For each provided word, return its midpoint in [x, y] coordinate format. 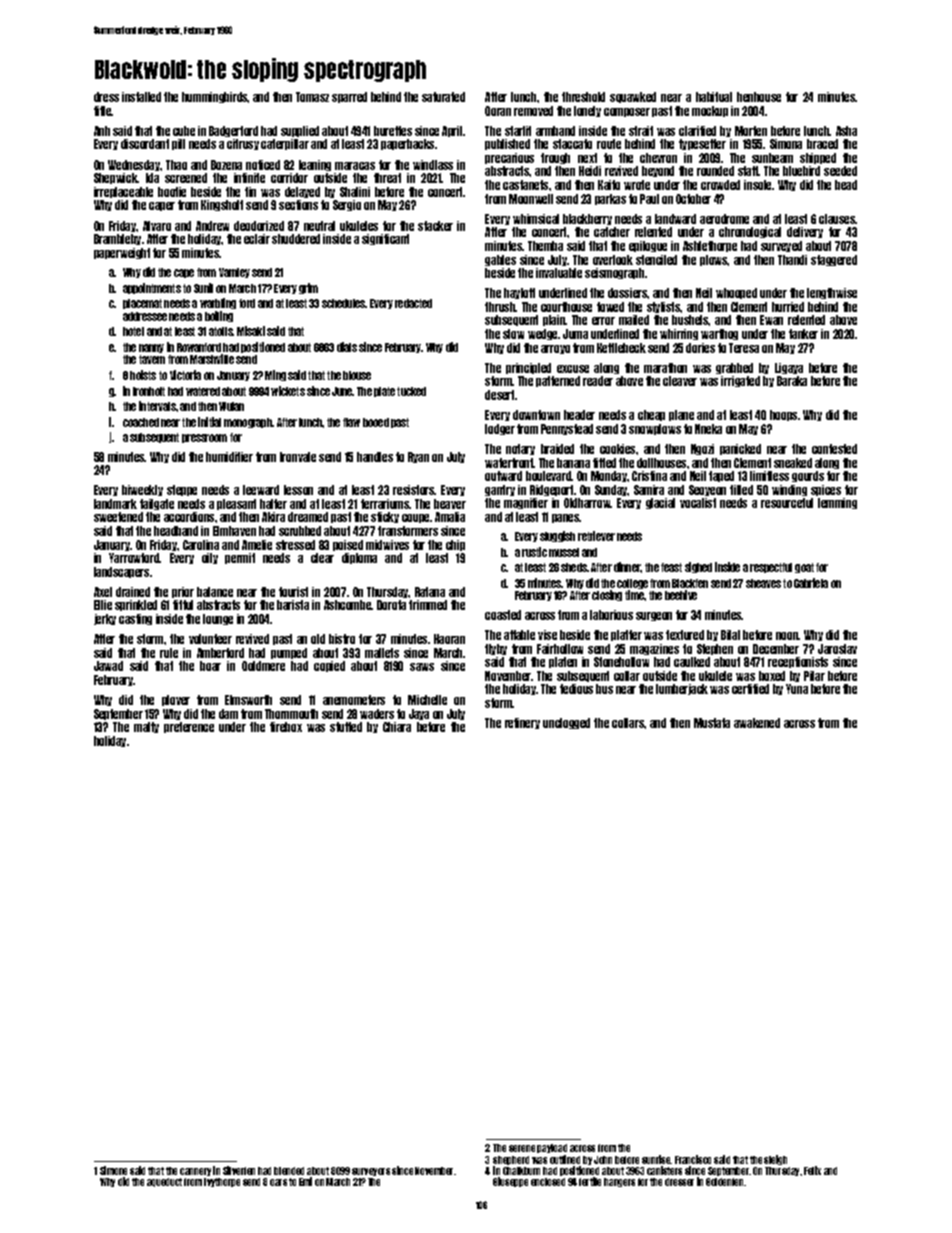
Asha [846, 131]
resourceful [787, 503]
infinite [249, 178]
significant [385, 239]
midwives [387, 545]
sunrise [656, 1159]
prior [183, 592]
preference [189, 727]
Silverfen [239, 1170]
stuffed [346, 727]
